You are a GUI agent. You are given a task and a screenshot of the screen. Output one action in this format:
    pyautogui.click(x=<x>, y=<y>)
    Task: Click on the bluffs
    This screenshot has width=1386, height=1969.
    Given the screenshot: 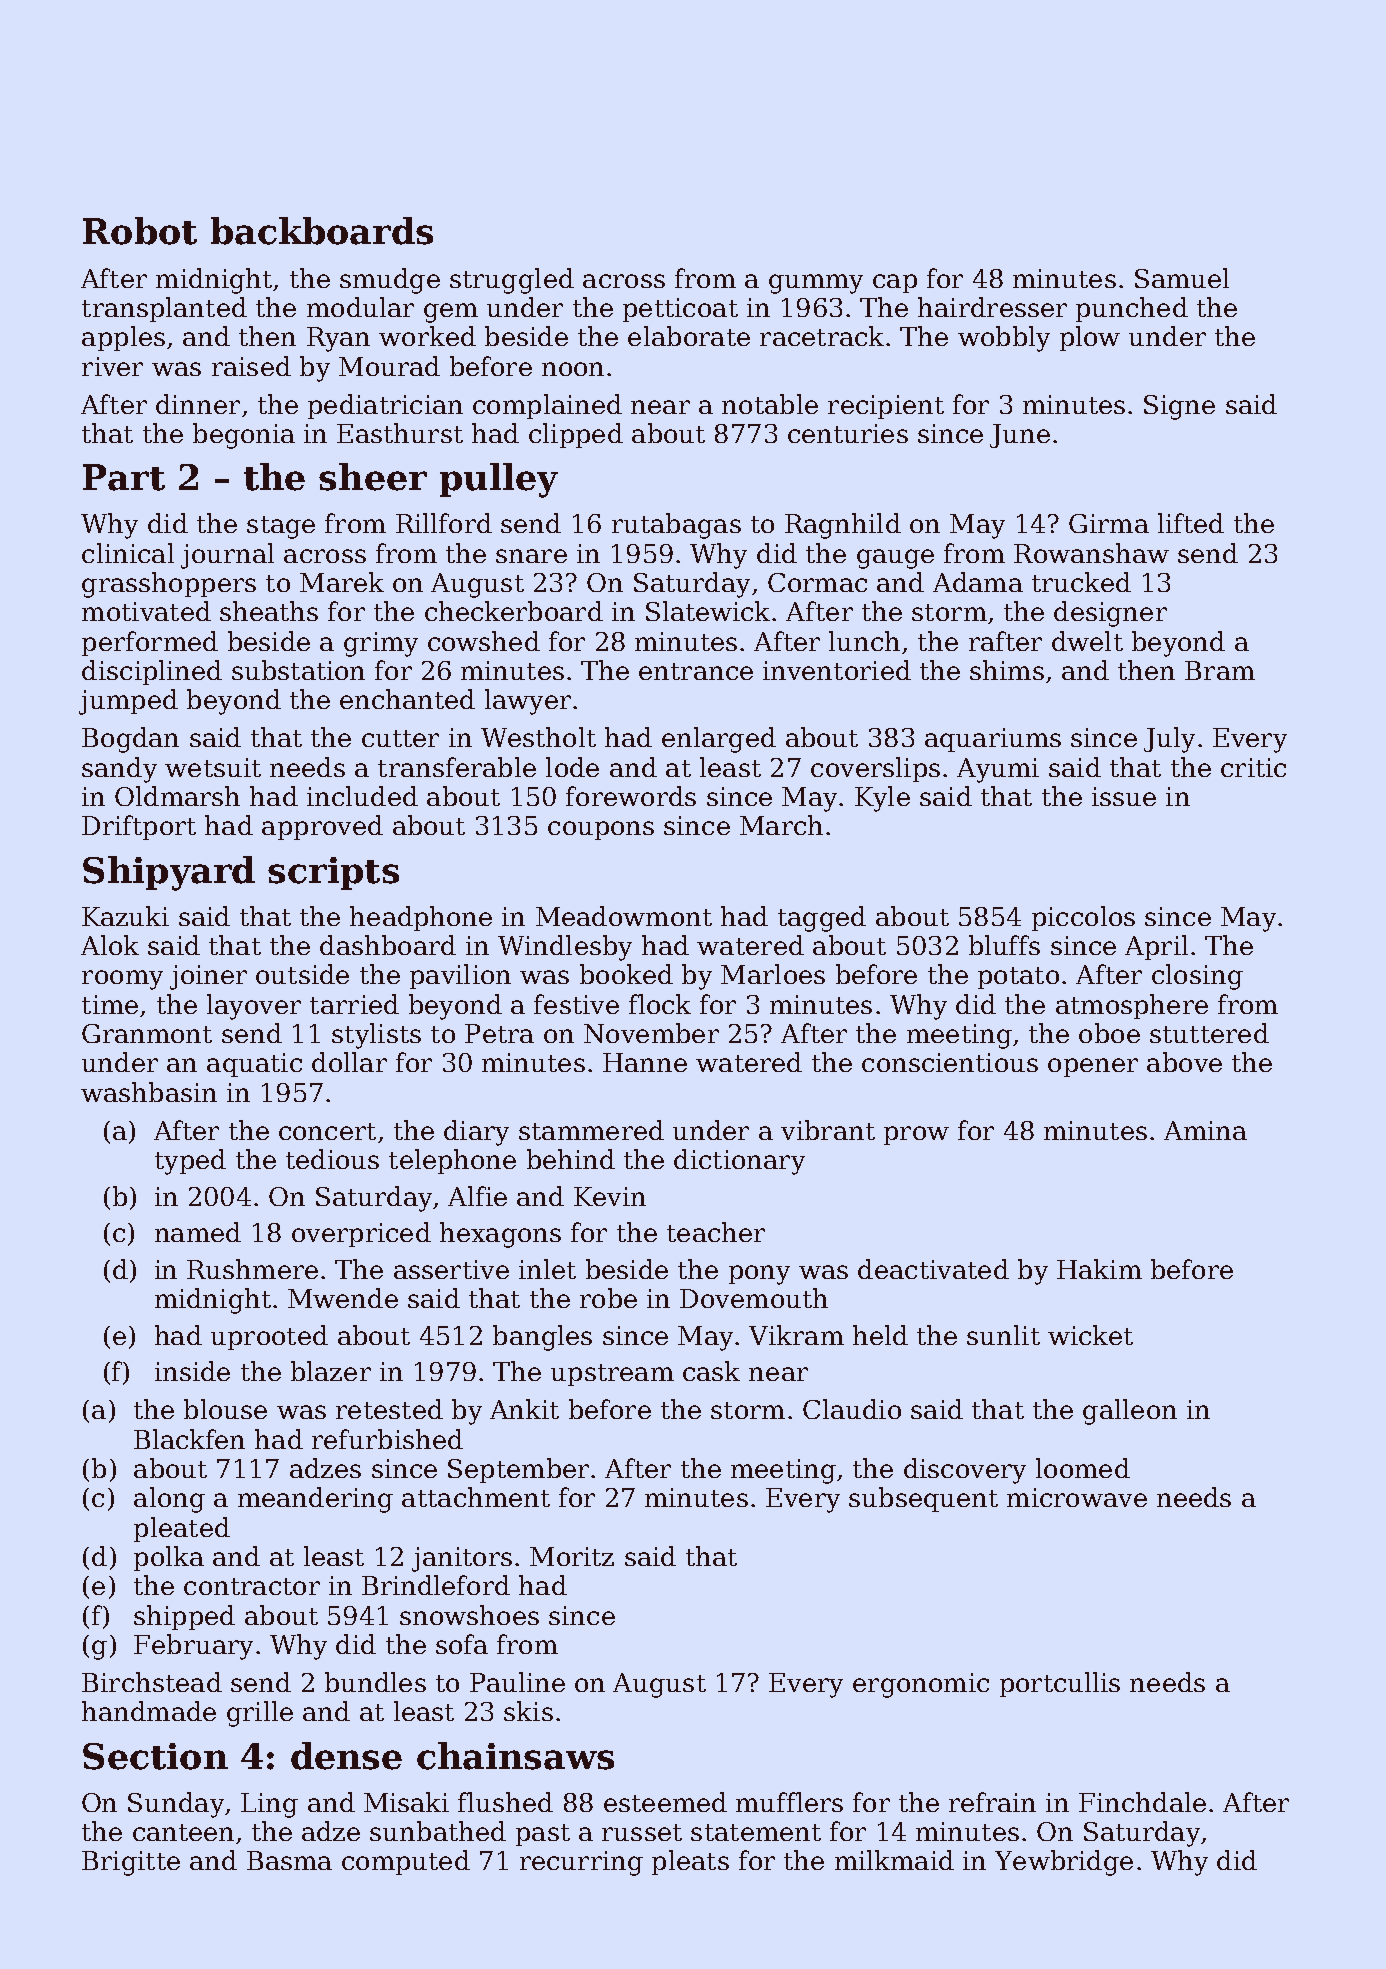 What is the action you would take?
    pyautogui.click(x=1004, y=945)
